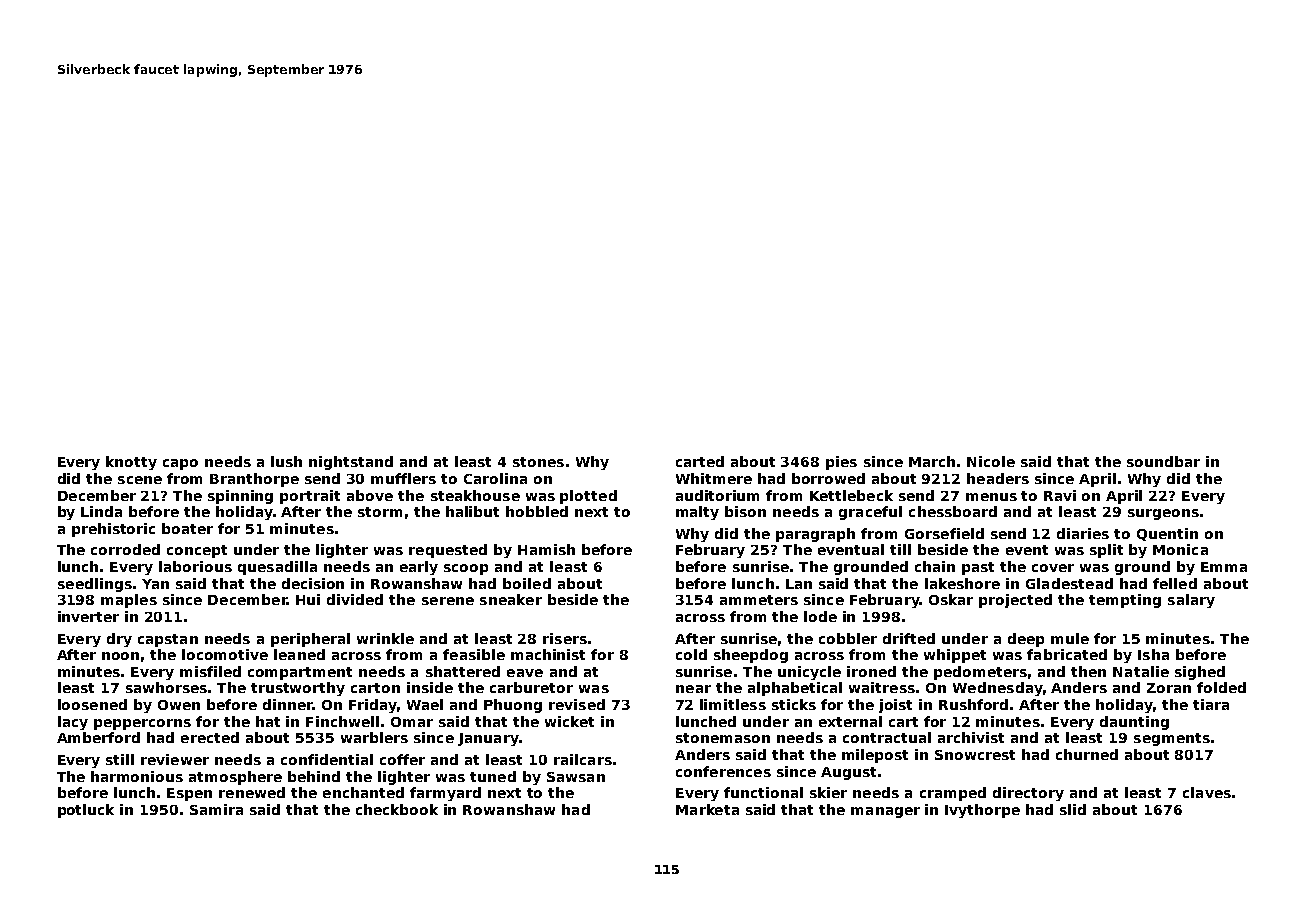 Image resolution: width=1308 pixels, height=924 pixels. What do you see at coordinates (1200, 673) in the image?
I see `sighed` at bounding box center [1200, 673].
